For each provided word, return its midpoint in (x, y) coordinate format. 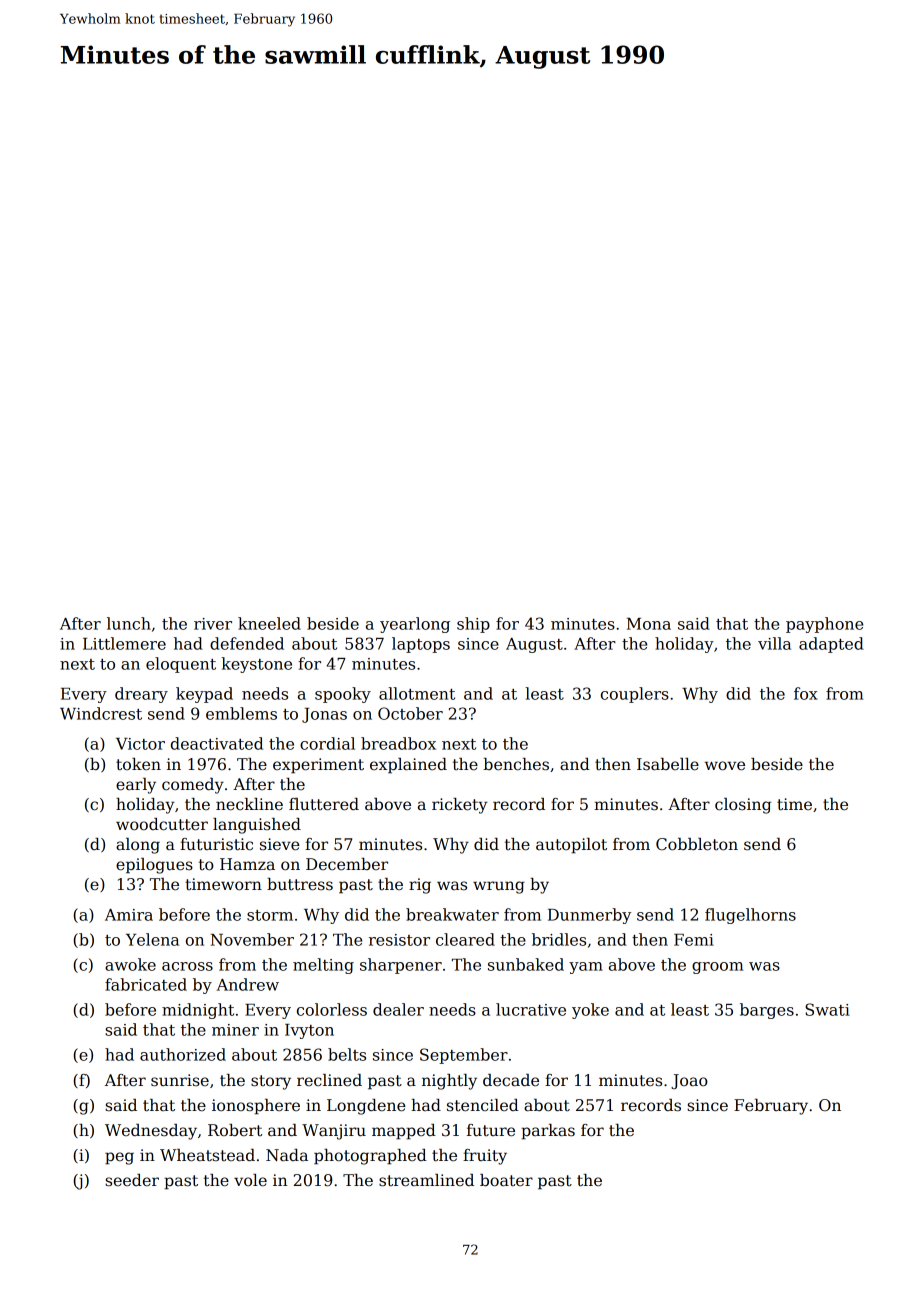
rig (420, 886)
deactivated (217, 743)
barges (767, 1011)
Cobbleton (697, 844)
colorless (332, 1009)
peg (119, 1158)
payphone (824, 625)
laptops (421, 645)
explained (408, 766)
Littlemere (124, 643)
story (271, 1082)
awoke (130, 964)
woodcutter (162, 824)
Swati (827, 1009)
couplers (635, 695)
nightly (449, 1082)
